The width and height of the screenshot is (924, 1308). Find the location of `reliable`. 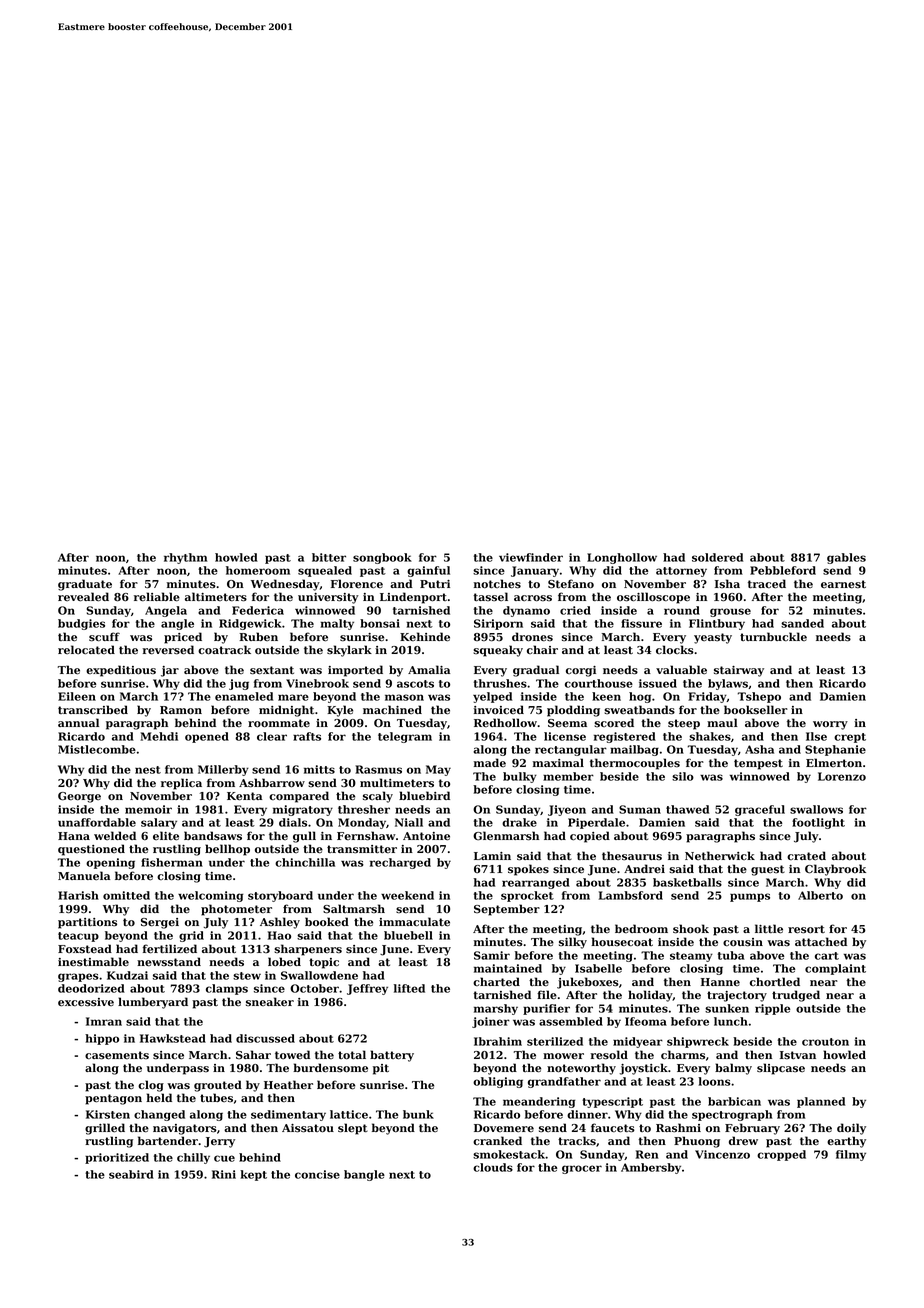

reliable is located at coordinates (157, 597).
